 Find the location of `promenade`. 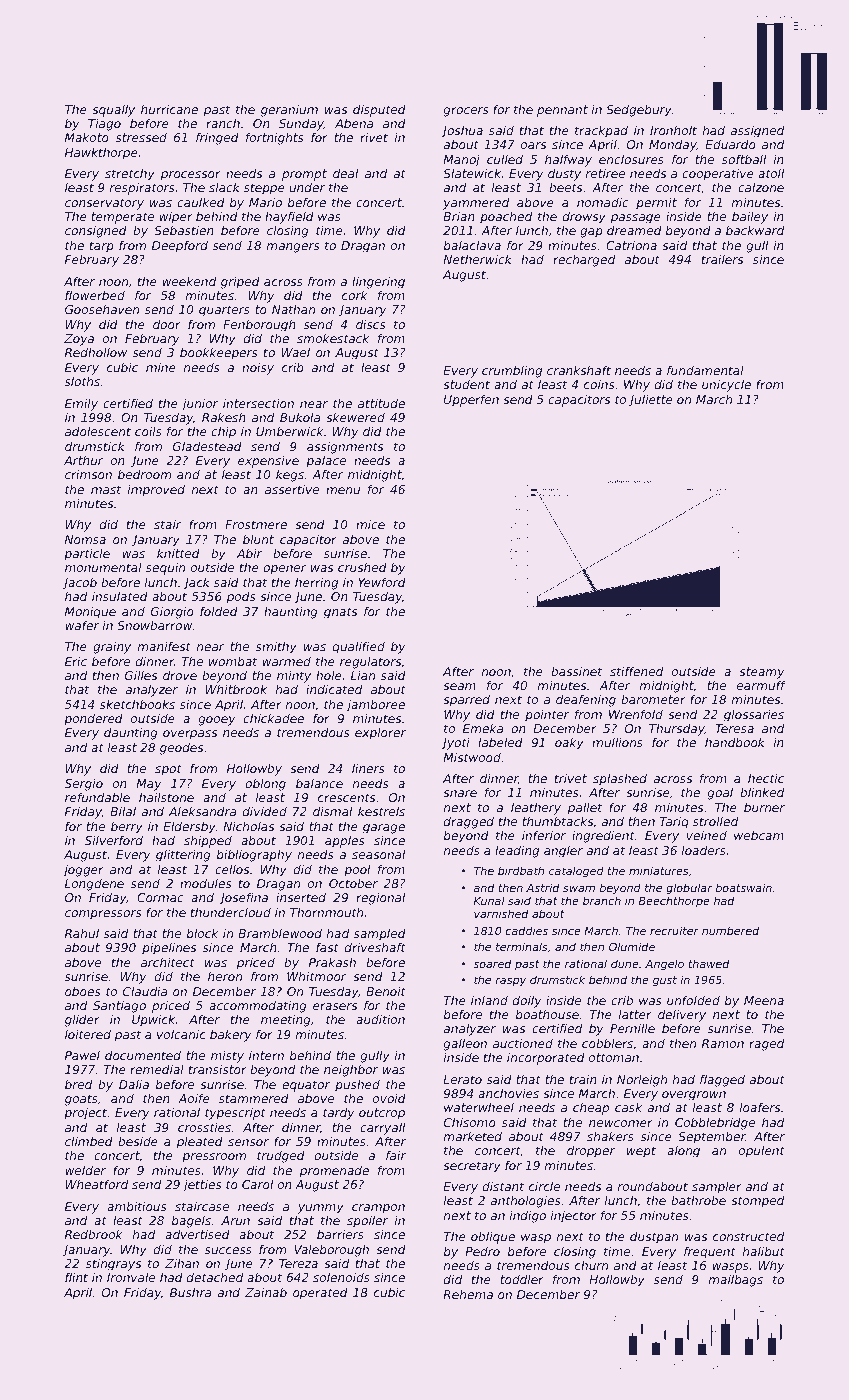

promenade is located at coordinates (334, 1172).
